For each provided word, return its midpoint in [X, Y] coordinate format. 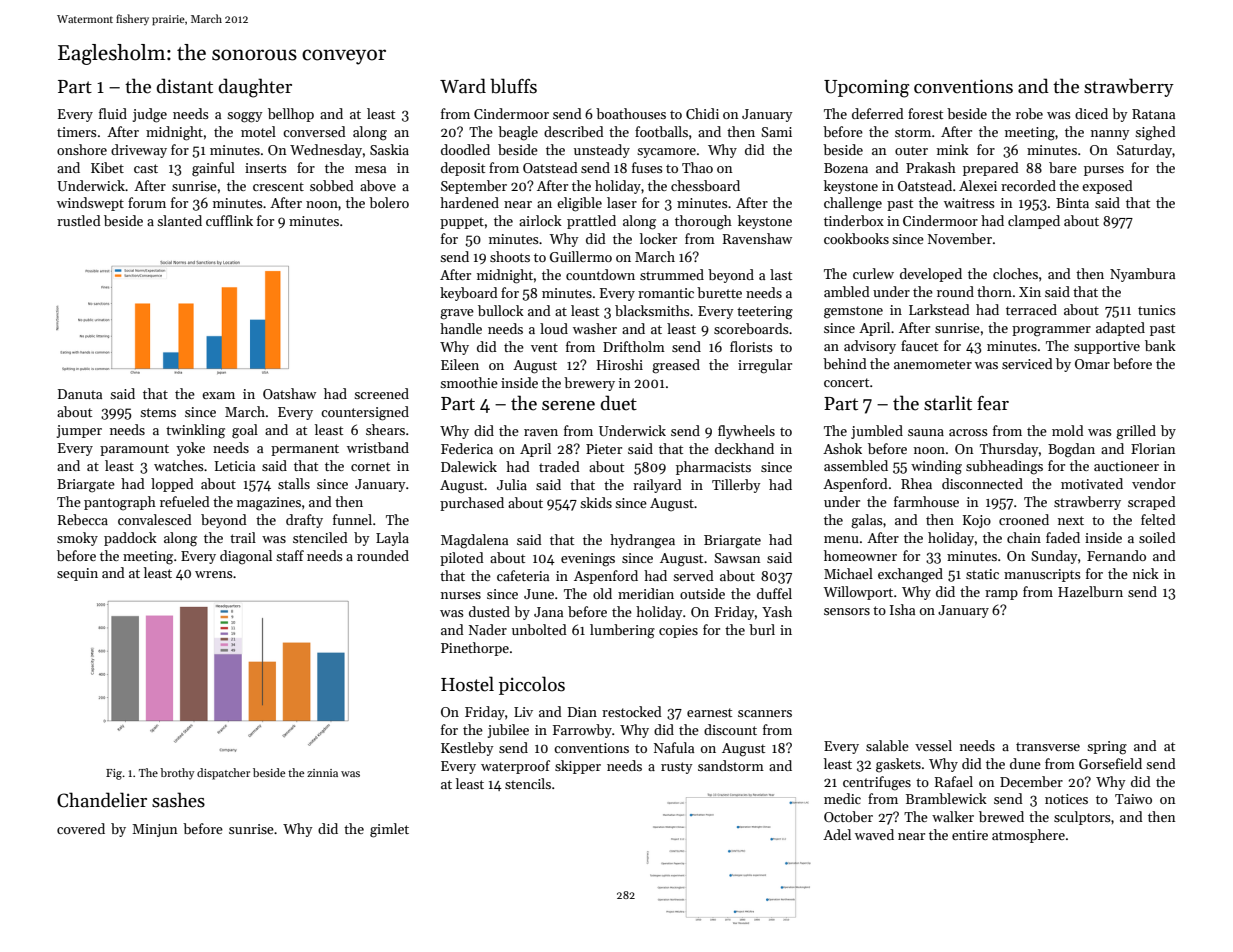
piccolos [532, 685]
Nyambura [1142, 275]
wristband [378, 447]
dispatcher [223, 774]
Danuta [80, 394]
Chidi [702, 113]
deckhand [744, 448]
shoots [510, 256]
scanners [765, 713]
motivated [1092, 483]
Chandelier [102, 800]
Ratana [1153, 114]
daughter [255, 88]
